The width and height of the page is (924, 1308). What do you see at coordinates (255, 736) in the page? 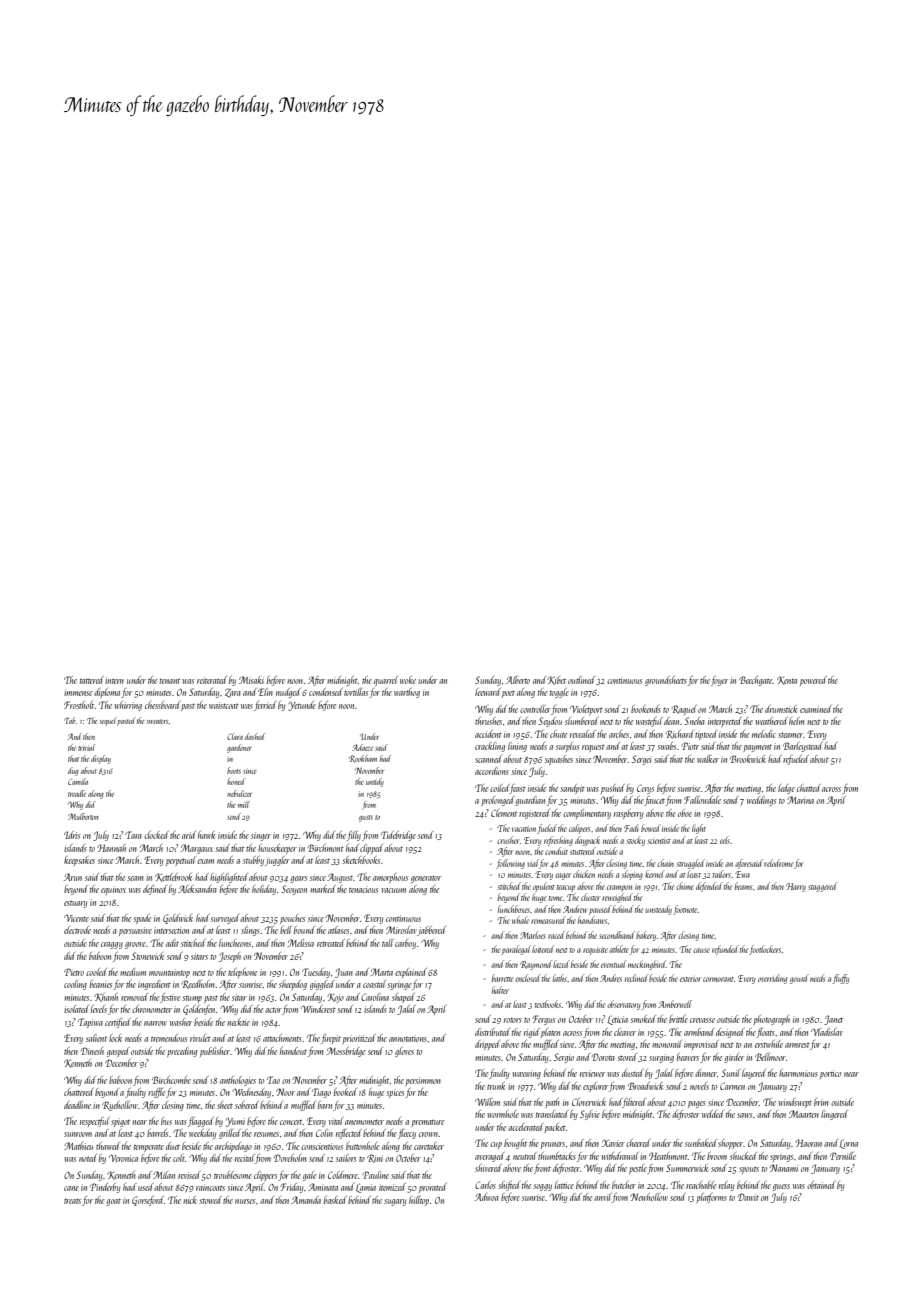
I see `dashed` at bounding box center [255, 736].
